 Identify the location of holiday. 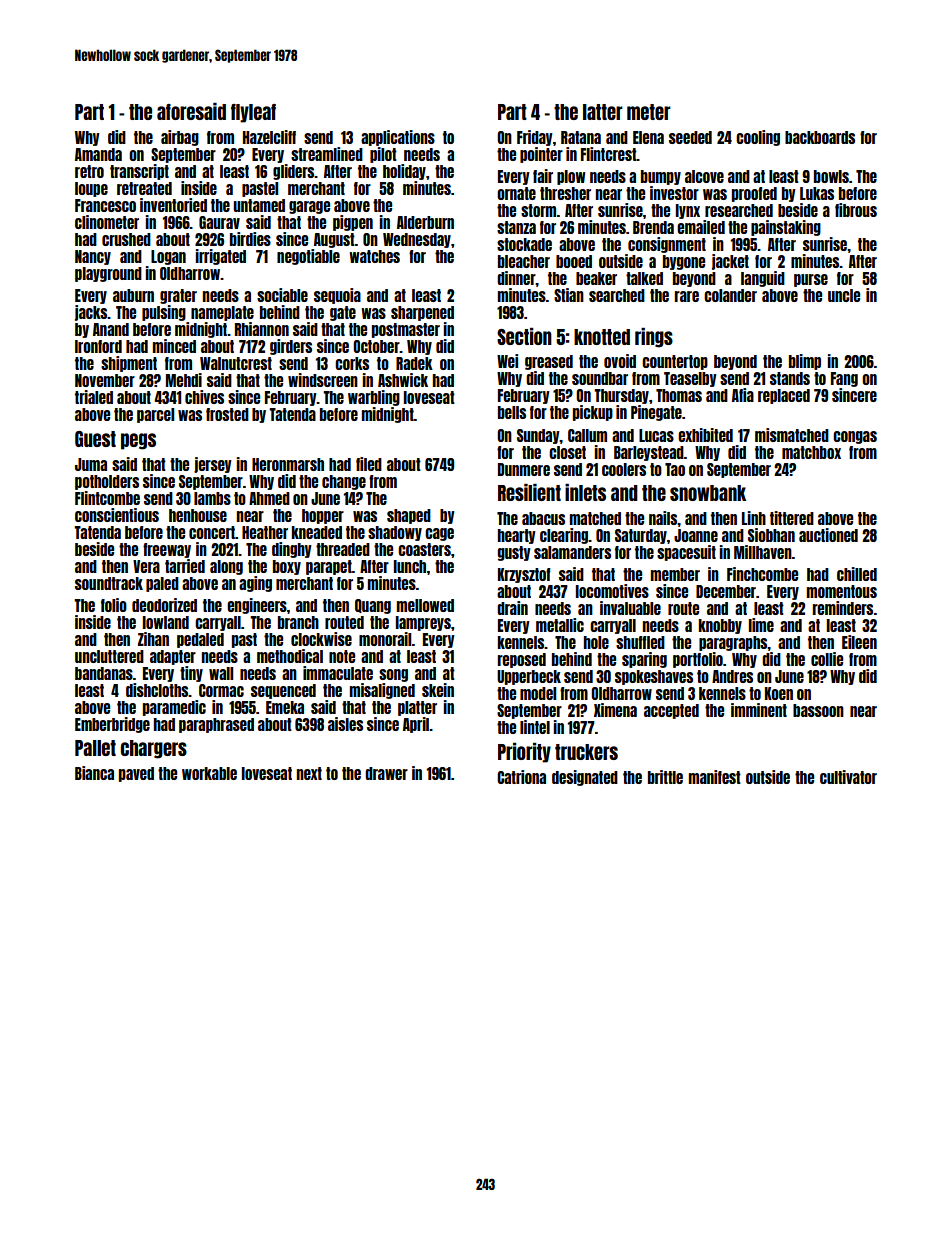
(404, 172).
